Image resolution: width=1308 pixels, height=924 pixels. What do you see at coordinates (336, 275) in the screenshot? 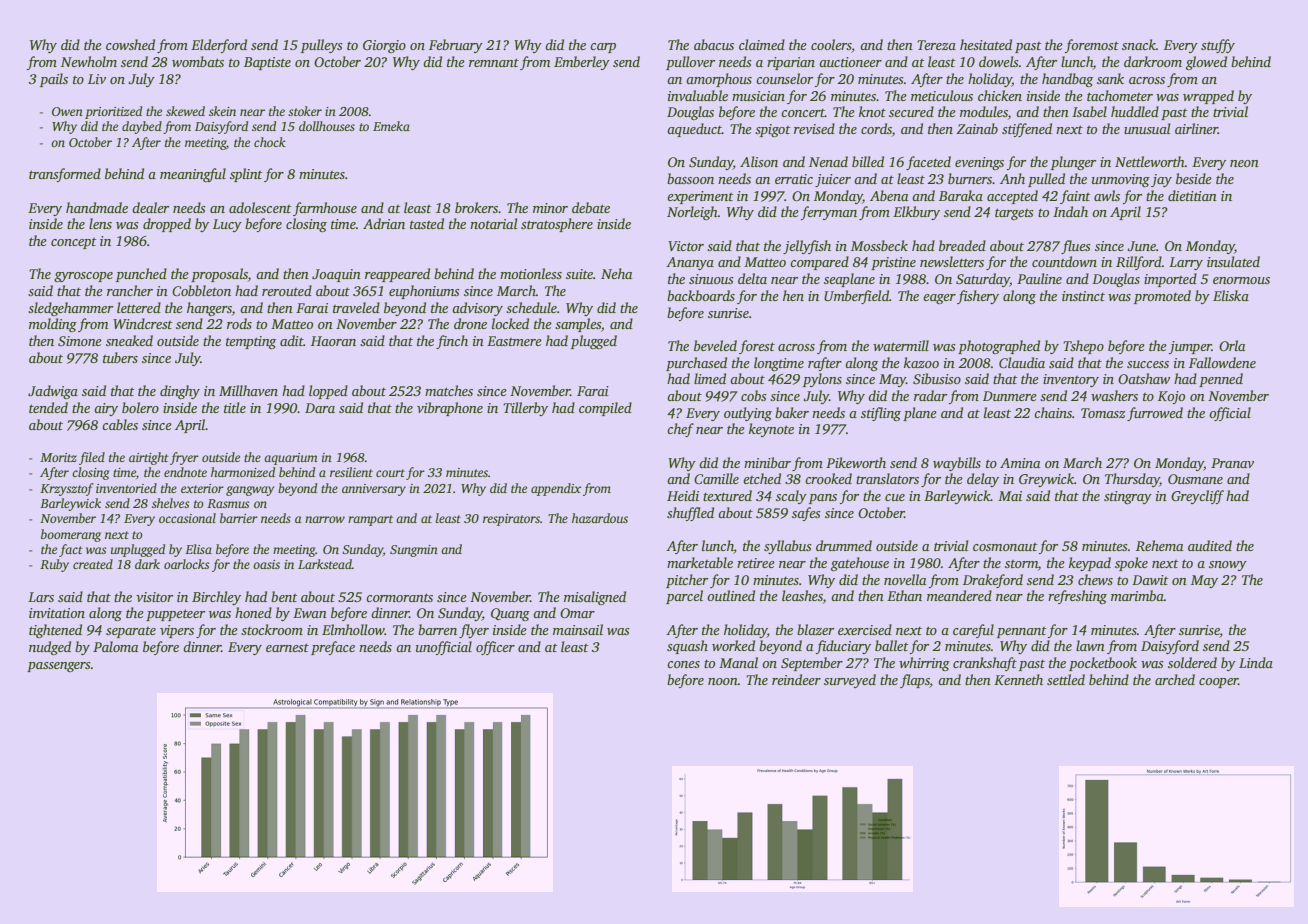
I see `Joaquin` at bounding box center [336, 275].
